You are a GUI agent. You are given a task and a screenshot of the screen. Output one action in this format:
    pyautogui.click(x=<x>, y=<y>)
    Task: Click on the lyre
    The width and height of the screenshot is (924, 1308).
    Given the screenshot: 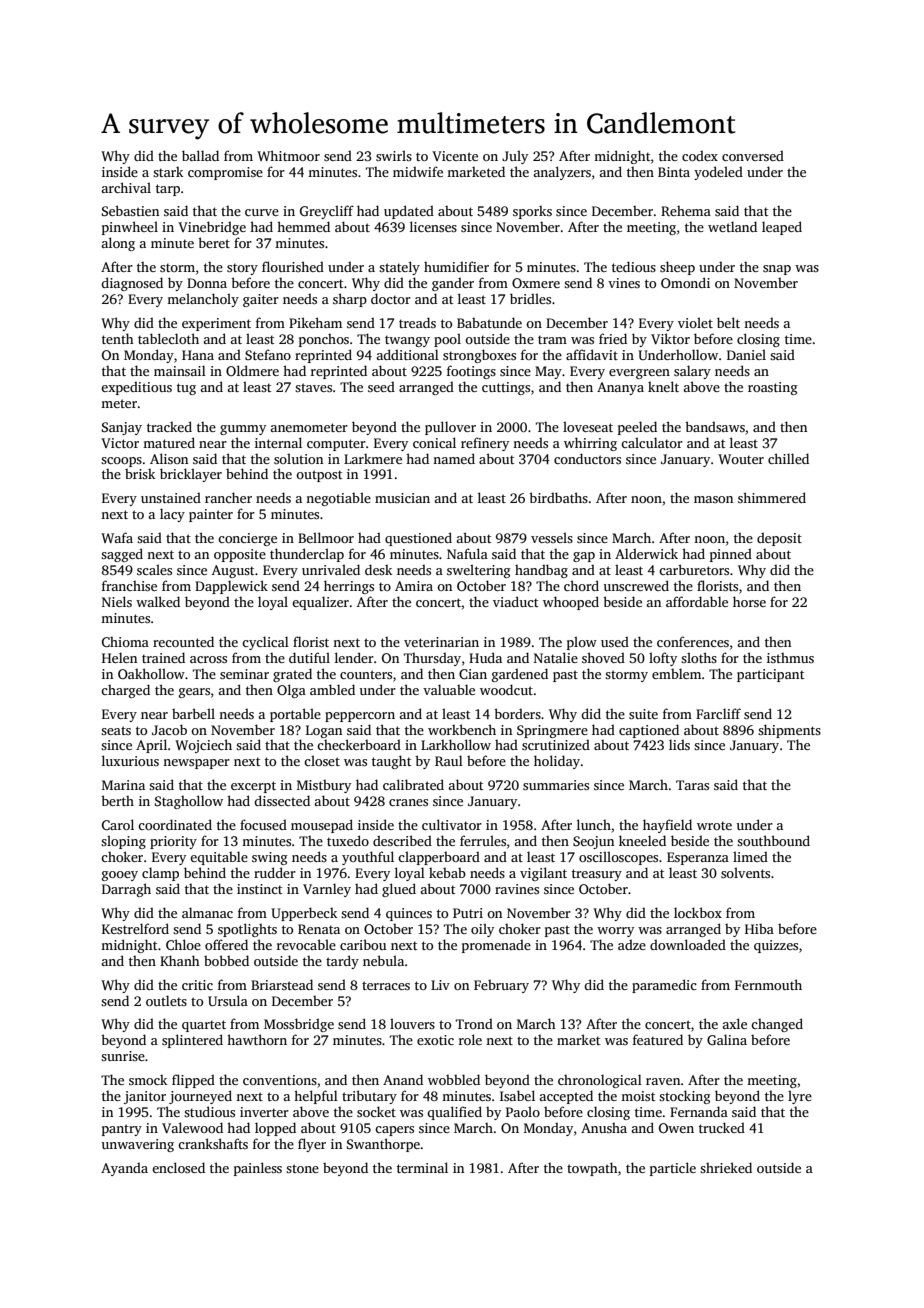 What is the action you would take?
    pyautogui.click(x=800, y=1097)
